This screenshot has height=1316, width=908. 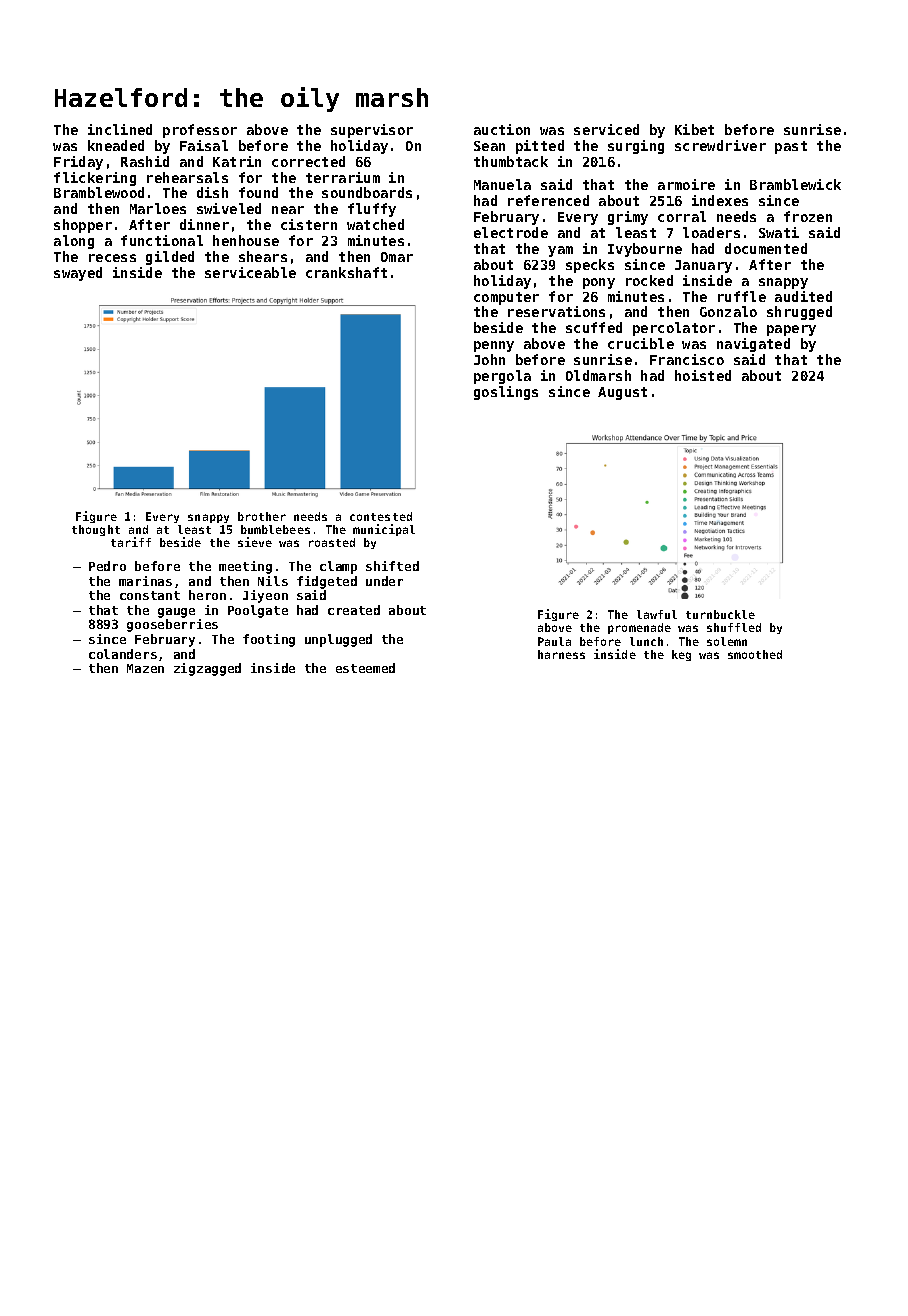 I want to click on shifted, so click(x=392, y=566).
